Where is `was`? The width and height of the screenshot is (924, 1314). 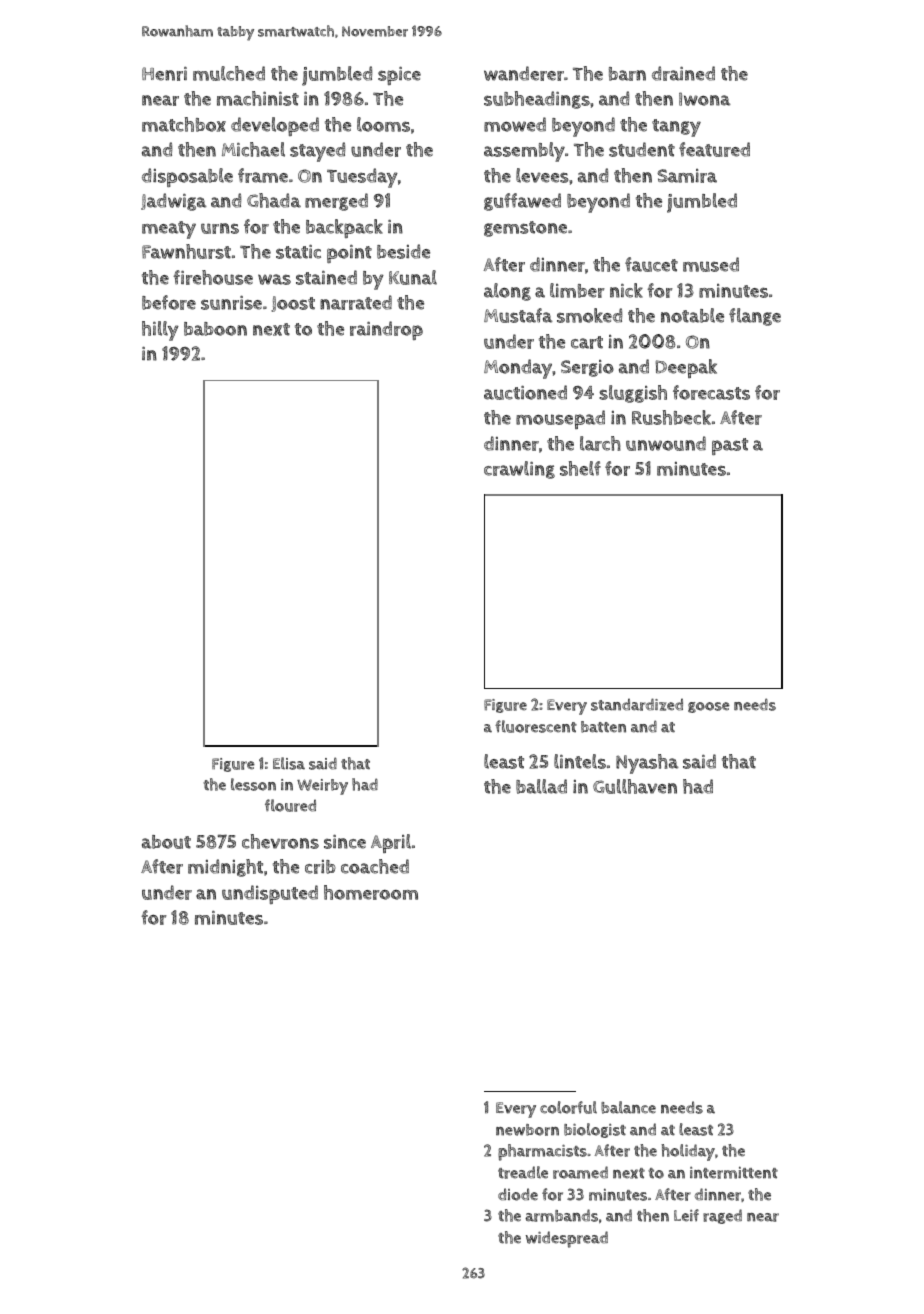 was is located at coordinates (274, 279).
